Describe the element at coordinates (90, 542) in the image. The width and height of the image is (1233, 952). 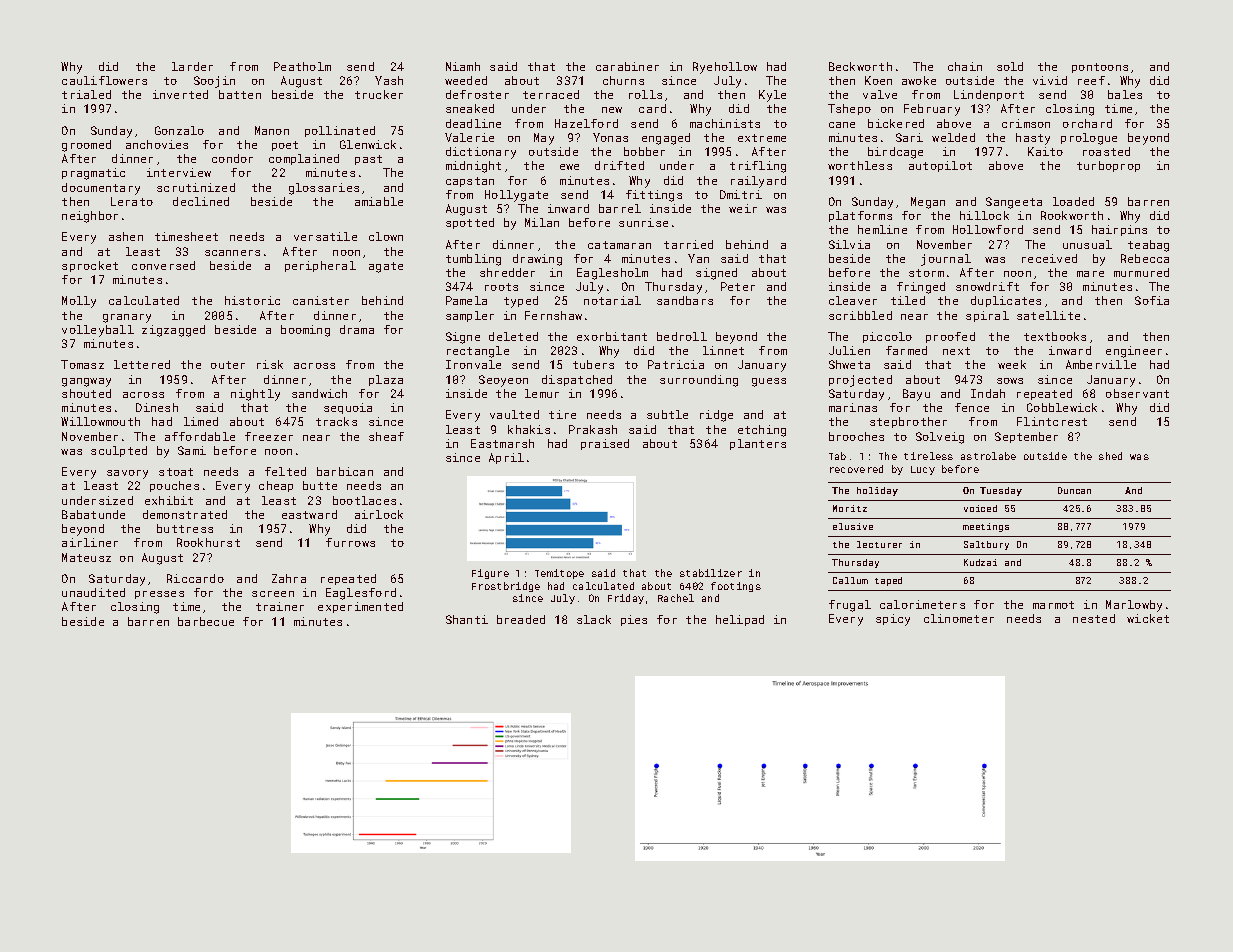
I see `airliner` at that location.
